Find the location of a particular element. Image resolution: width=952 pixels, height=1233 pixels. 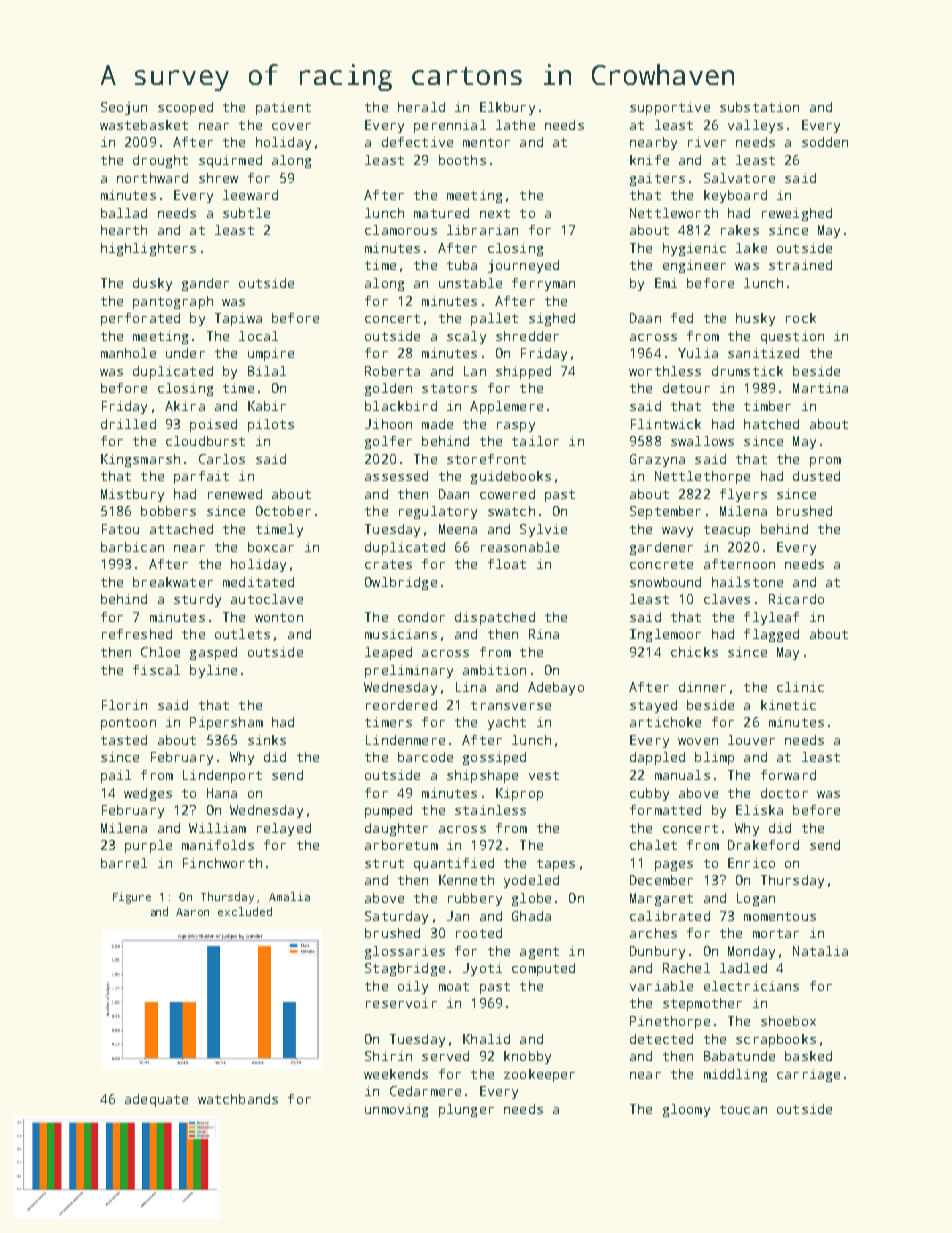

strut is located at coordinates (384, 863).
